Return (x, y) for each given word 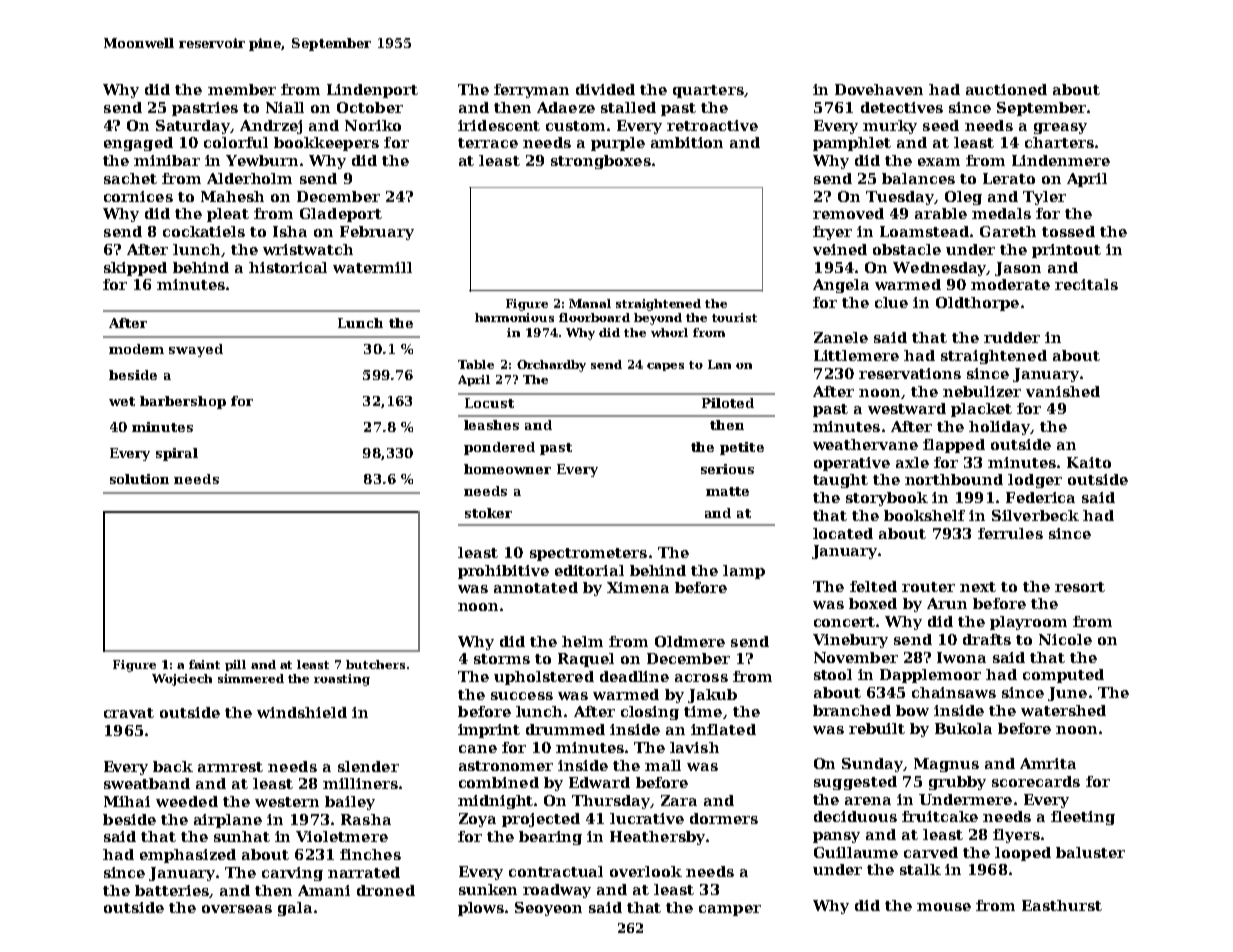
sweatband (147, 783)
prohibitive (503, 572)
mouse (944, 907)
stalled (628, 107)
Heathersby (657, 838)
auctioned (1006, 89)
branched (852, 710)
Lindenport (372, 91)
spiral (177, 454)
